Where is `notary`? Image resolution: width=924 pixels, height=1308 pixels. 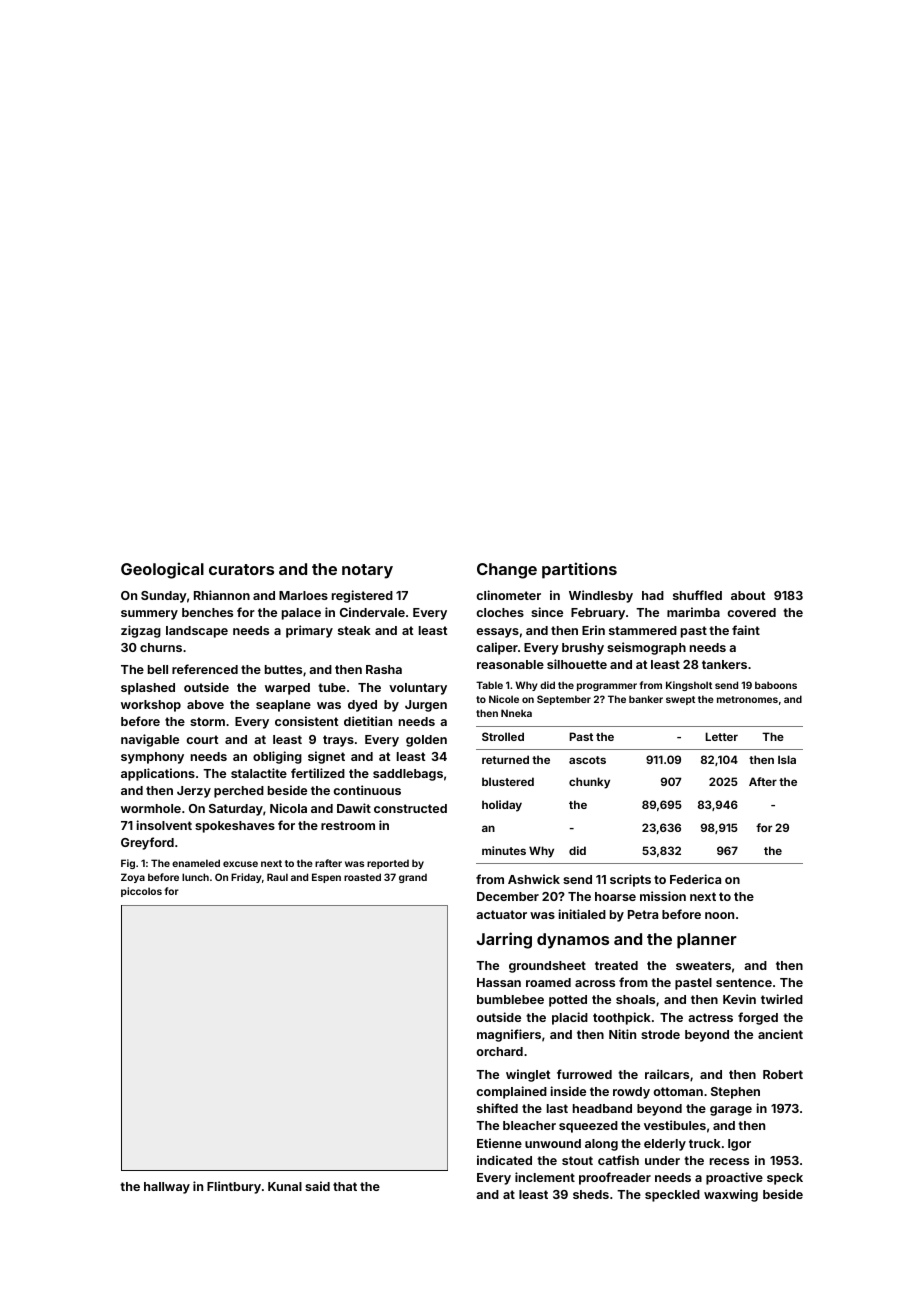 notary is located at coordinates (367, 571).
